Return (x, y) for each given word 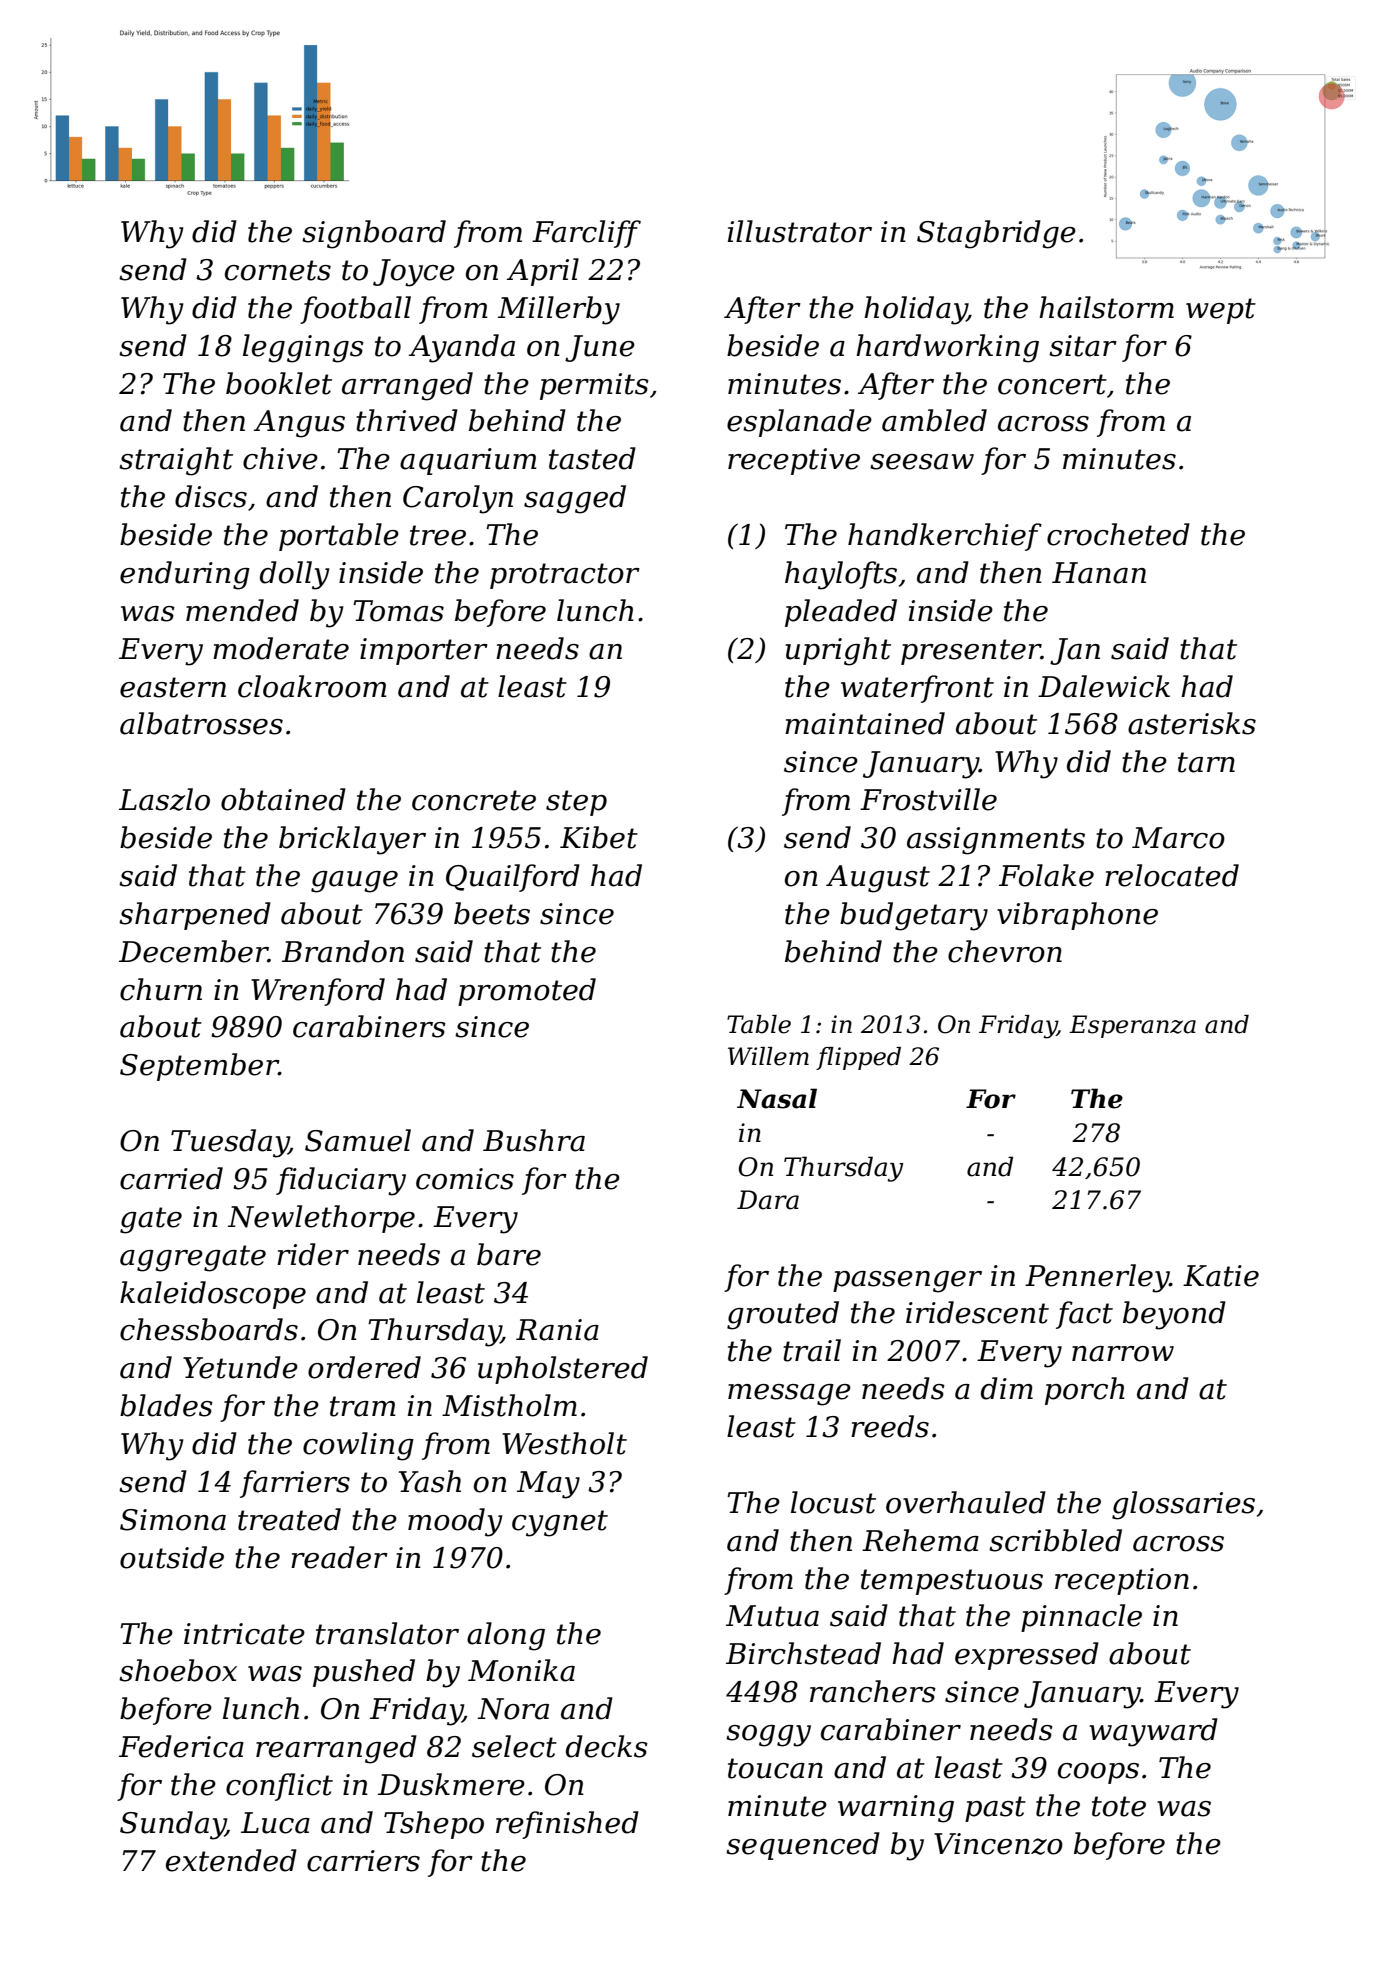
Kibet (599, 837)
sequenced (803, 1846)
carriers (363, 1861)
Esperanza (1132, 1026)
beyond (1174, 1315)
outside (172, 1557)
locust (833, 1502)
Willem (768, 1056)
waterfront (917, 689)
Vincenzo (998, 1844)
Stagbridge (996, 234)
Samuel (358, 1140)
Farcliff (586, 234)
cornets (278, 270)
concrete (474, 800)
